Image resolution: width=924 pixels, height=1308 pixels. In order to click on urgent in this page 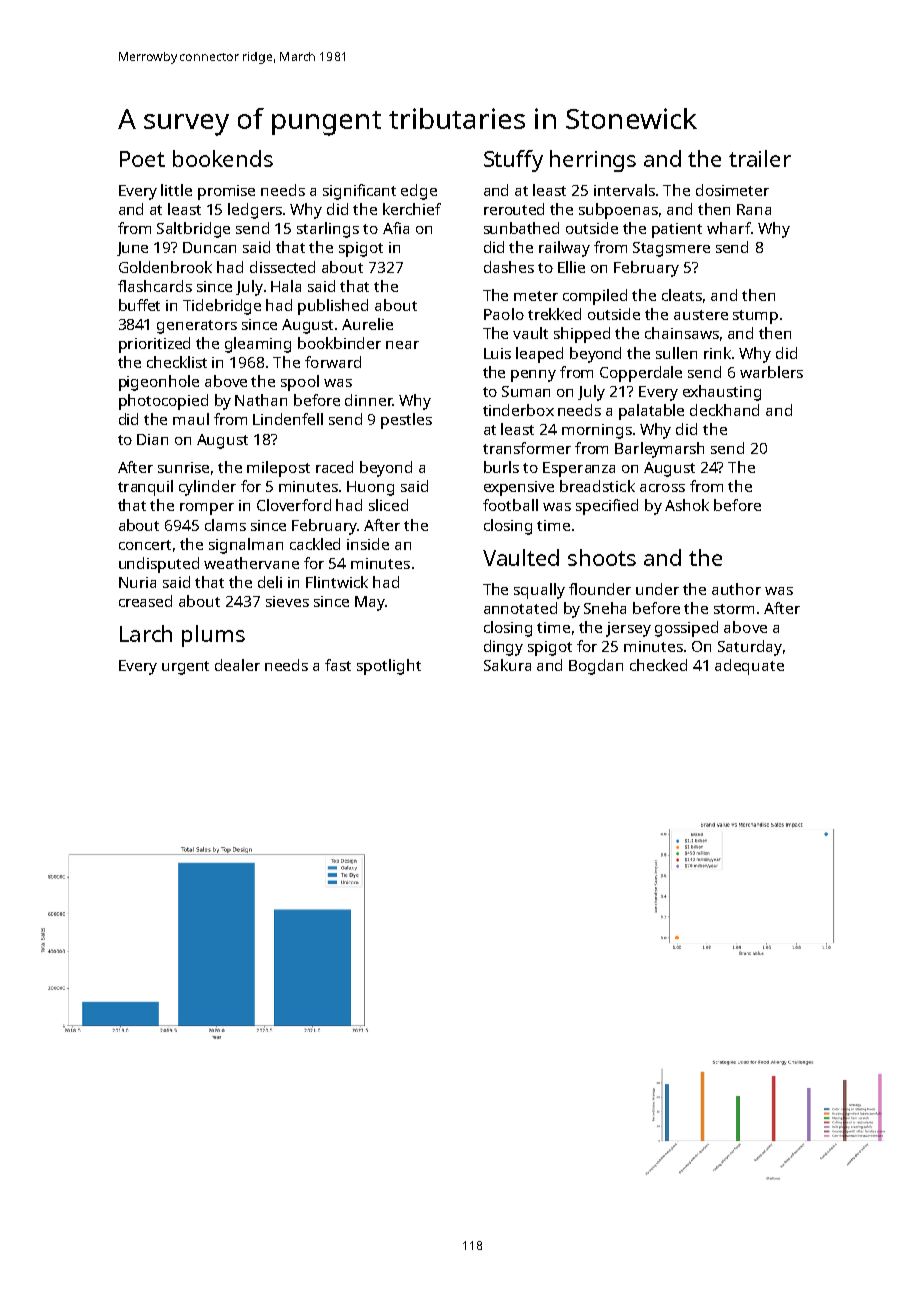, I will do `click(185, 668)`.
